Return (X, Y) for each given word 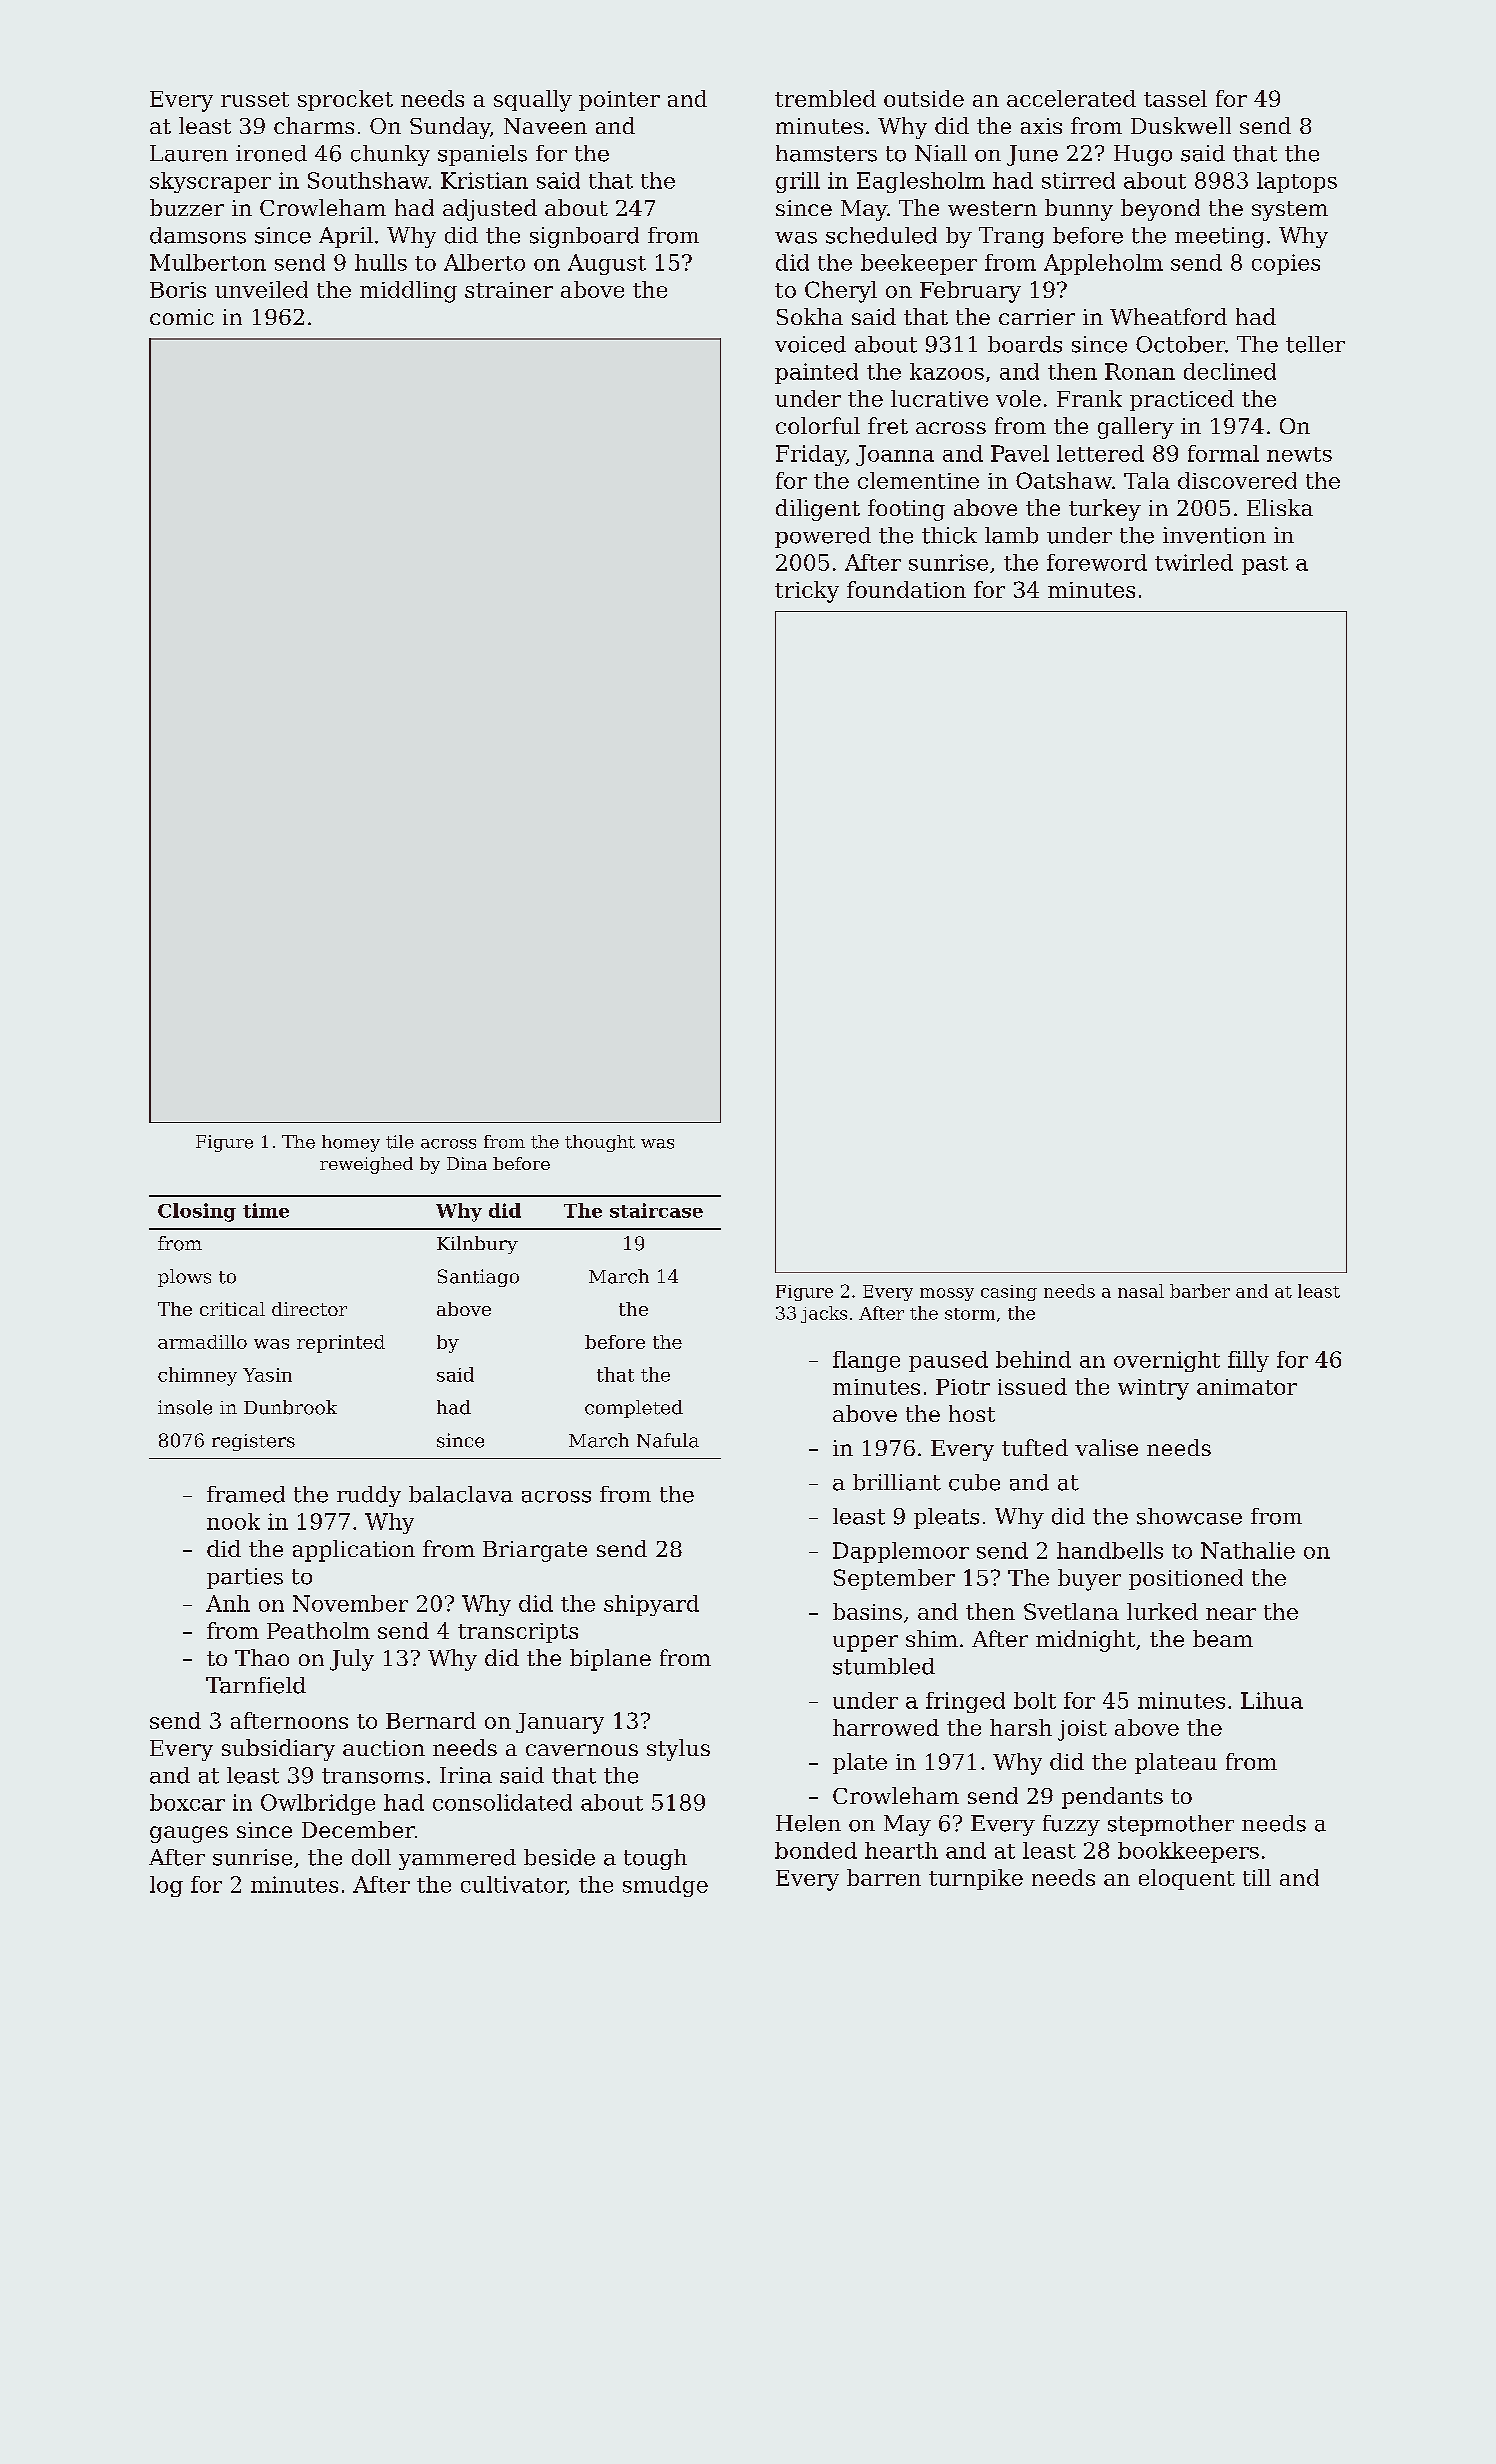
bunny (1079, 210)
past (1265, 565)
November (350, 1603)
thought (600, 1143)
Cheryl (841, 292)
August (607, 264)
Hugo (1143, 155)
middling (408, 292)
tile (400, 1142)
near (1231, 1614)
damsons (198, 235)
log (166, 1886)
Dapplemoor (901, 1552)
